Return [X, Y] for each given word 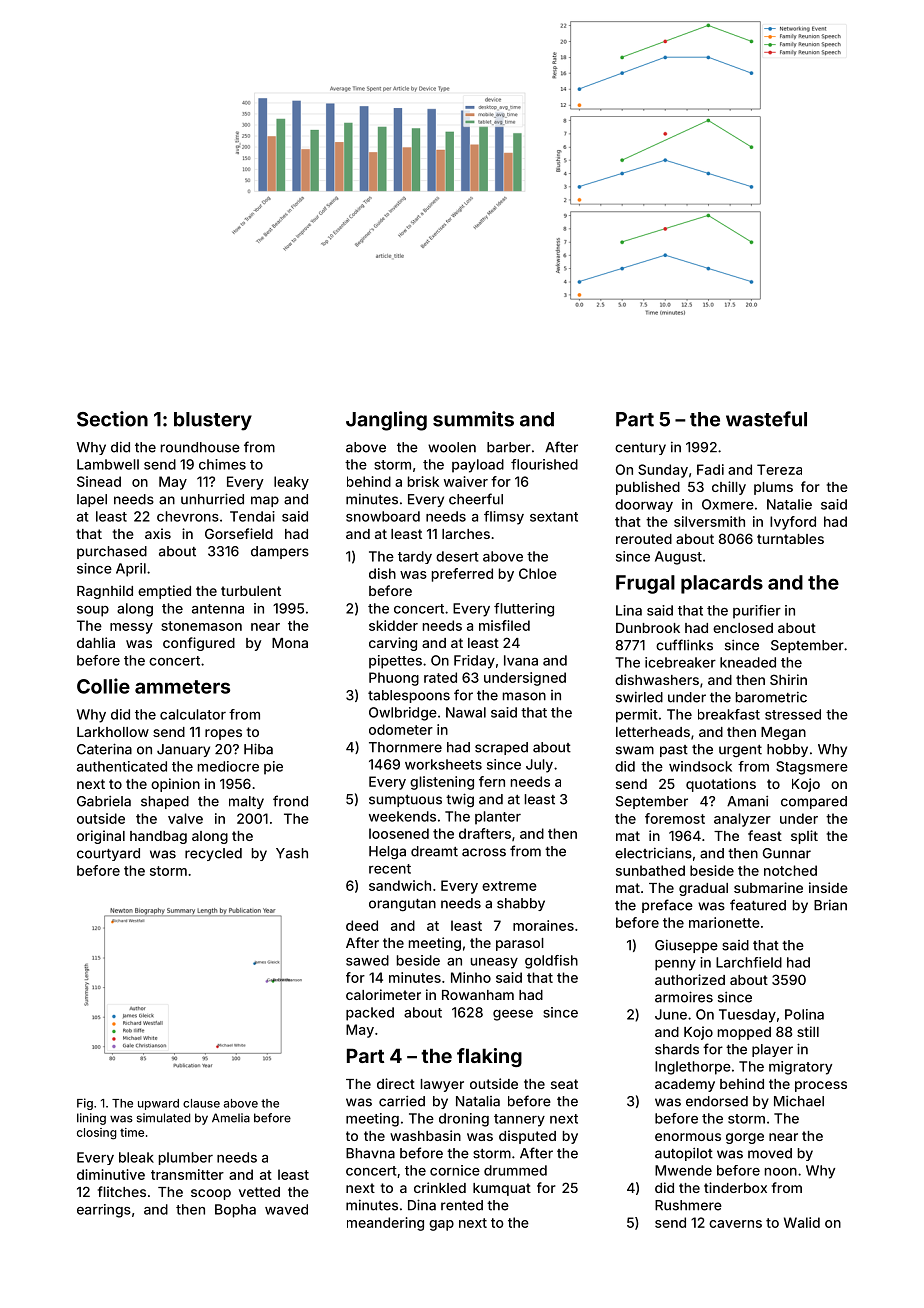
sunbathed [650, 870]
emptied [164, 592]
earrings [104, 1211]
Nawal [466, 712]
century [640, 449]
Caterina [104, 749]
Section [112, 419]
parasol [520, 944]
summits [473, 419]
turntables [790, 539]
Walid [802, 1222]
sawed [367, 960]
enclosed [743, 628]
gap [441, 1225]
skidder [393, 625]
